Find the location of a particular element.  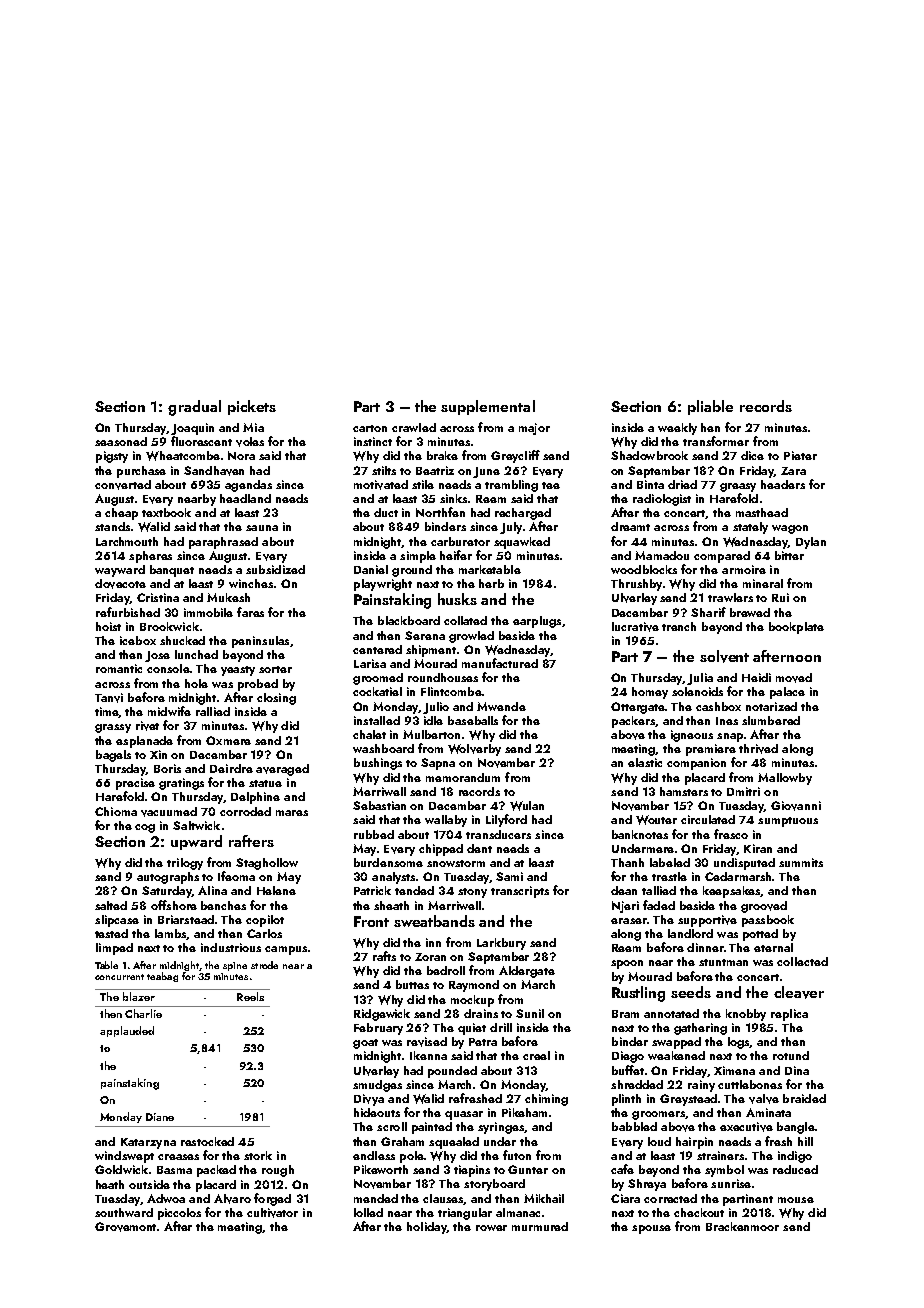

pickets is located at coordinates (252, 407).
